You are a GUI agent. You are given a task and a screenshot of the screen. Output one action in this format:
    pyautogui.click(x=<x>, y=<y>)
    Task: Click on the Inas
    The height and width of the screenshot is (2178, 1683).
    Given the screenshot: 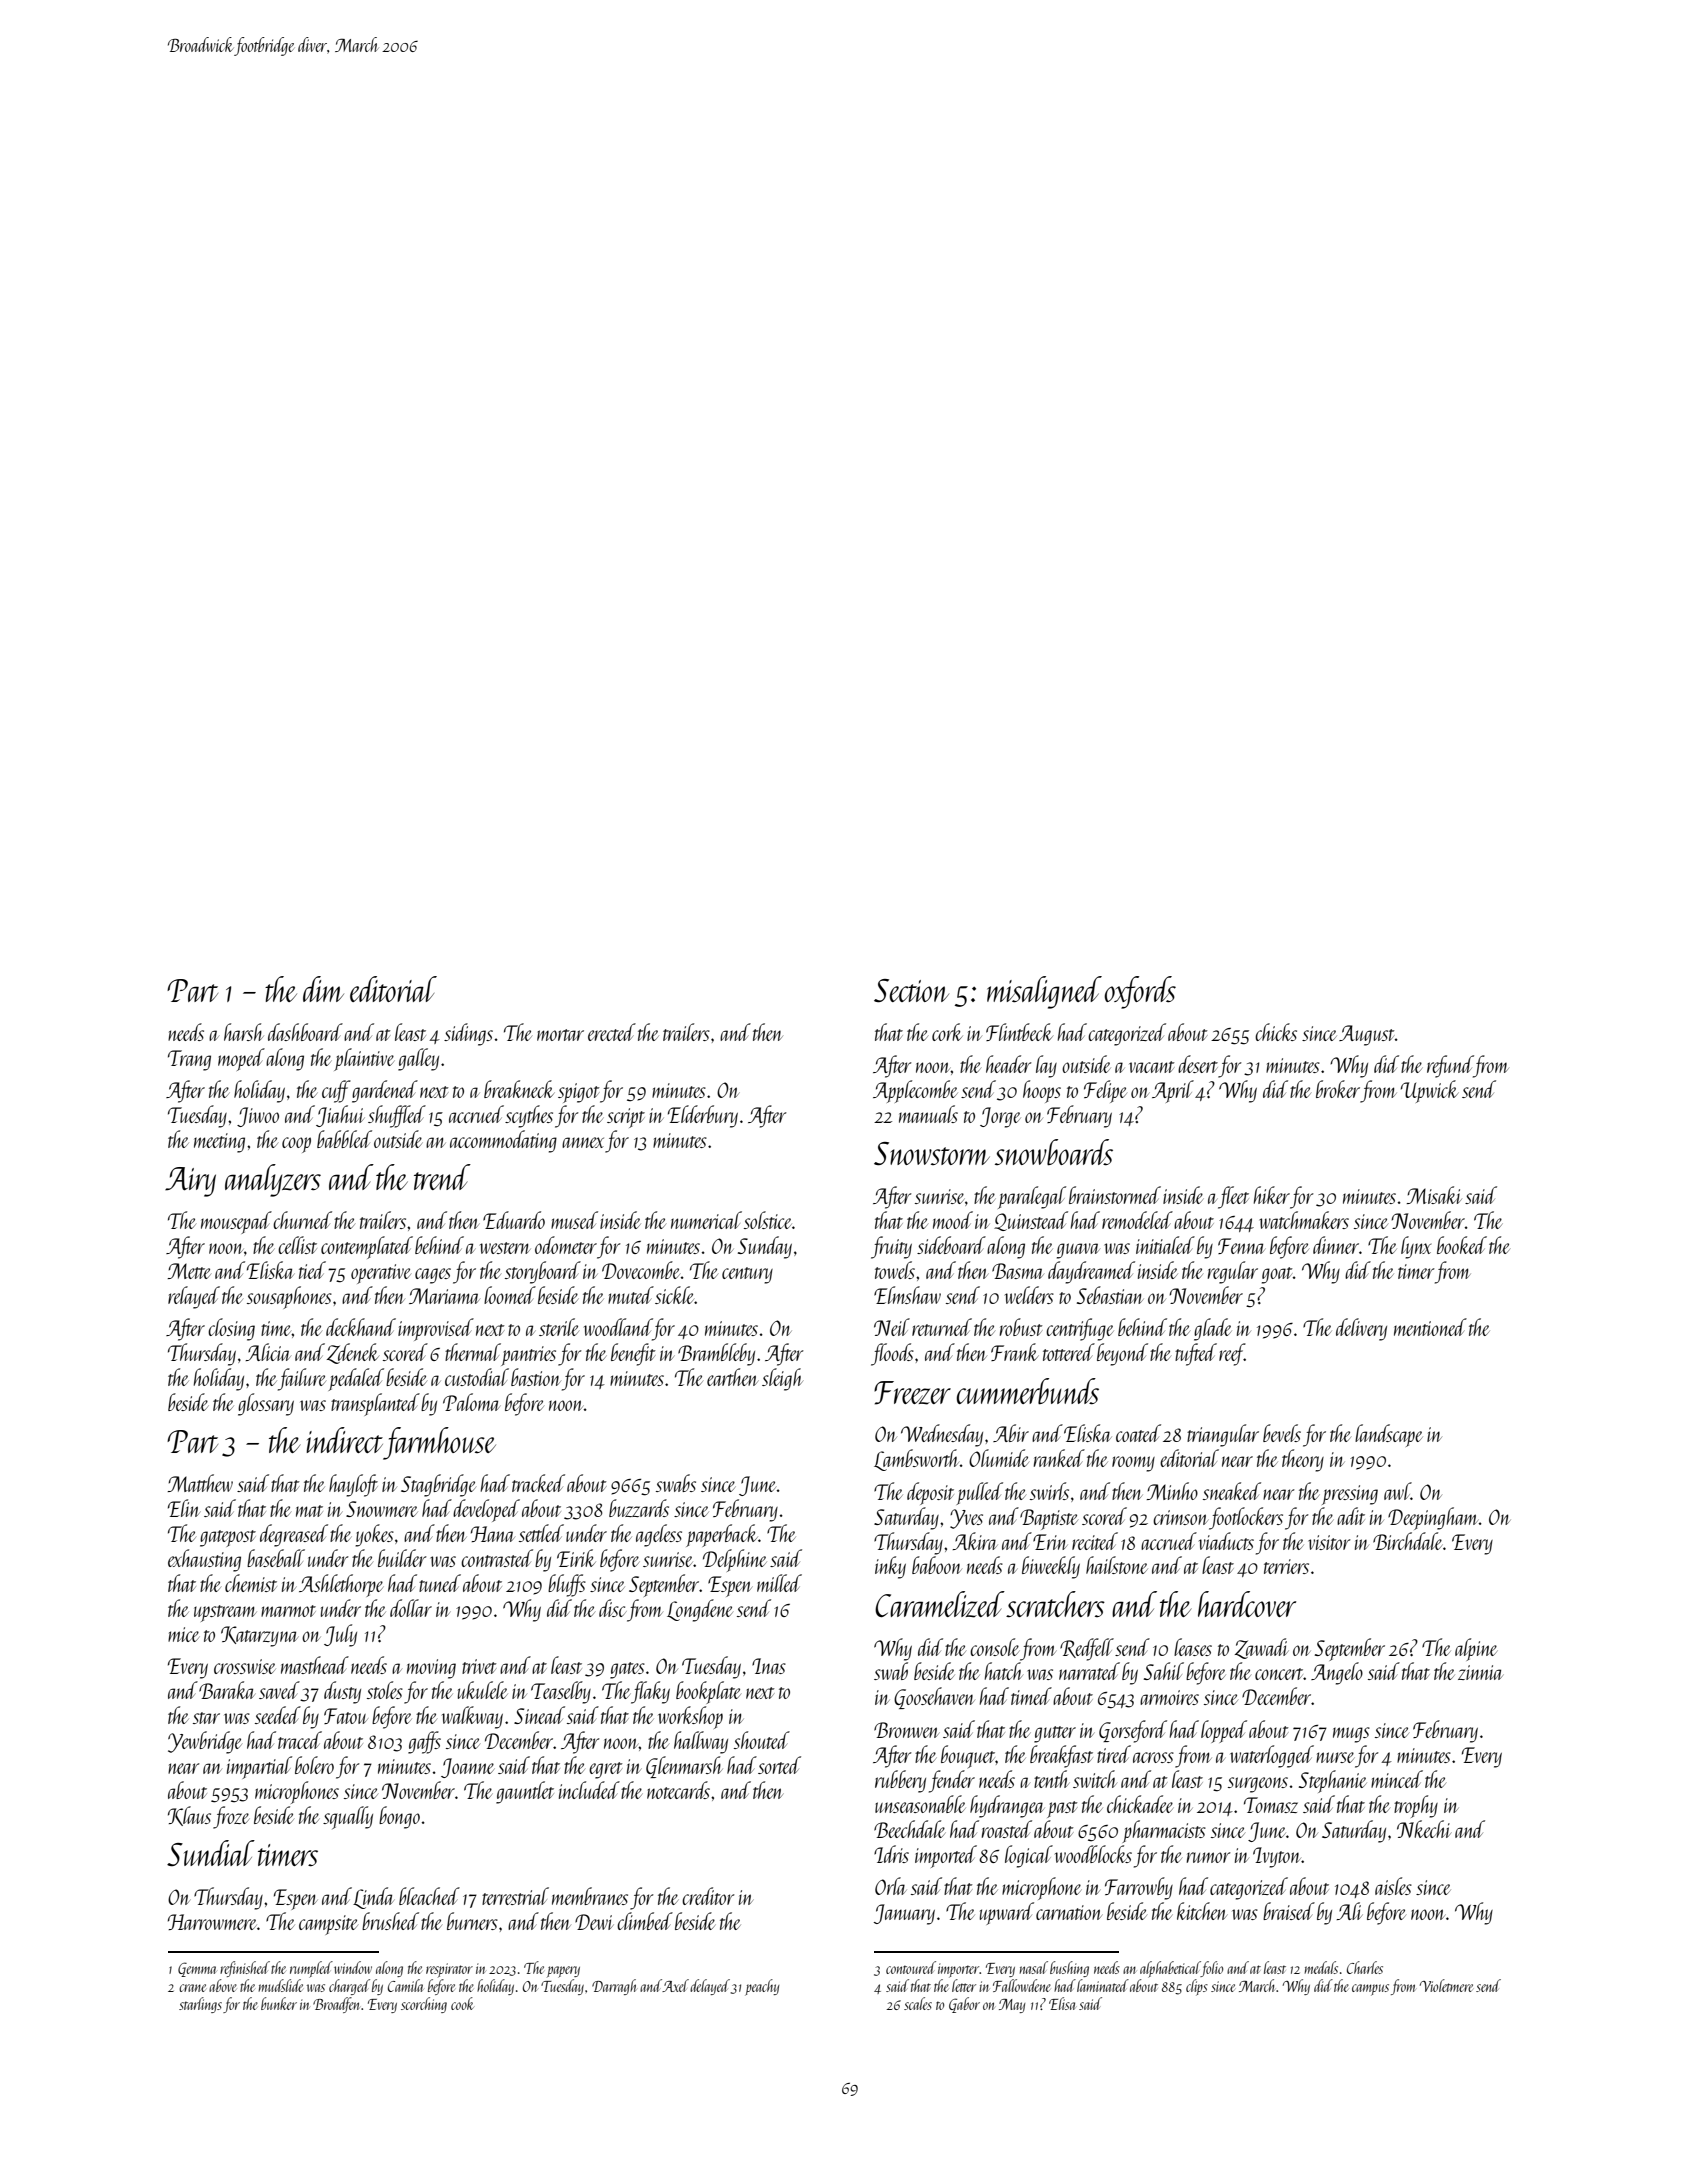 What is the action you would take?
    pyautogui.click(x=769, y=1666)
